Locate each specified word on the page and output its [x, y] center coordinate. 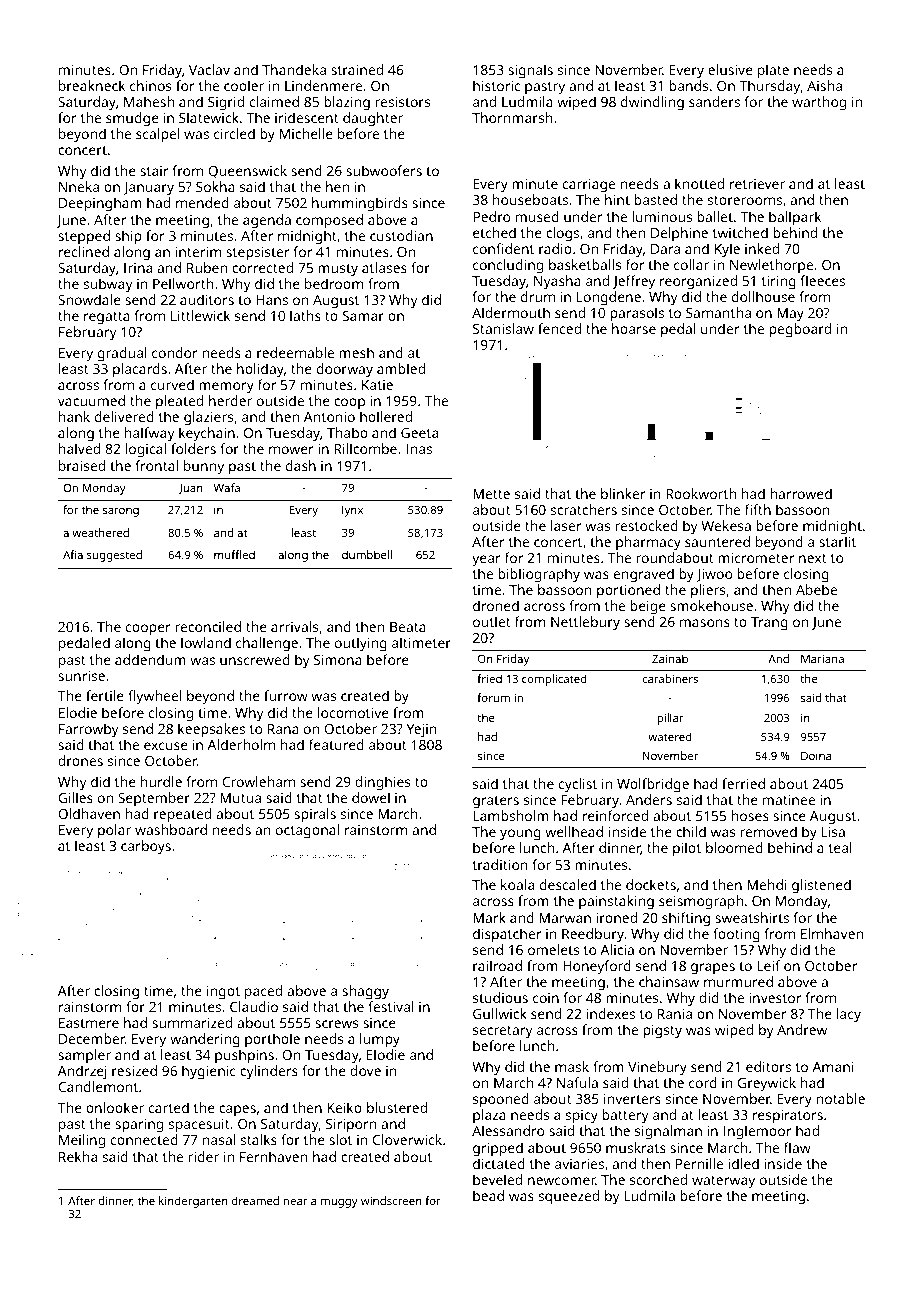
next [813, 558]
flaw [797, 1147]
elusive [730, 69]
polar [114, 831]
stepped [84, 237]
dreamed [255, 1200]
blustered [397, 1107]
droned [496, 605]
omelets [553, 949]
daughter [373, 119]
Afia [73, 554]
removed [768, 831]
